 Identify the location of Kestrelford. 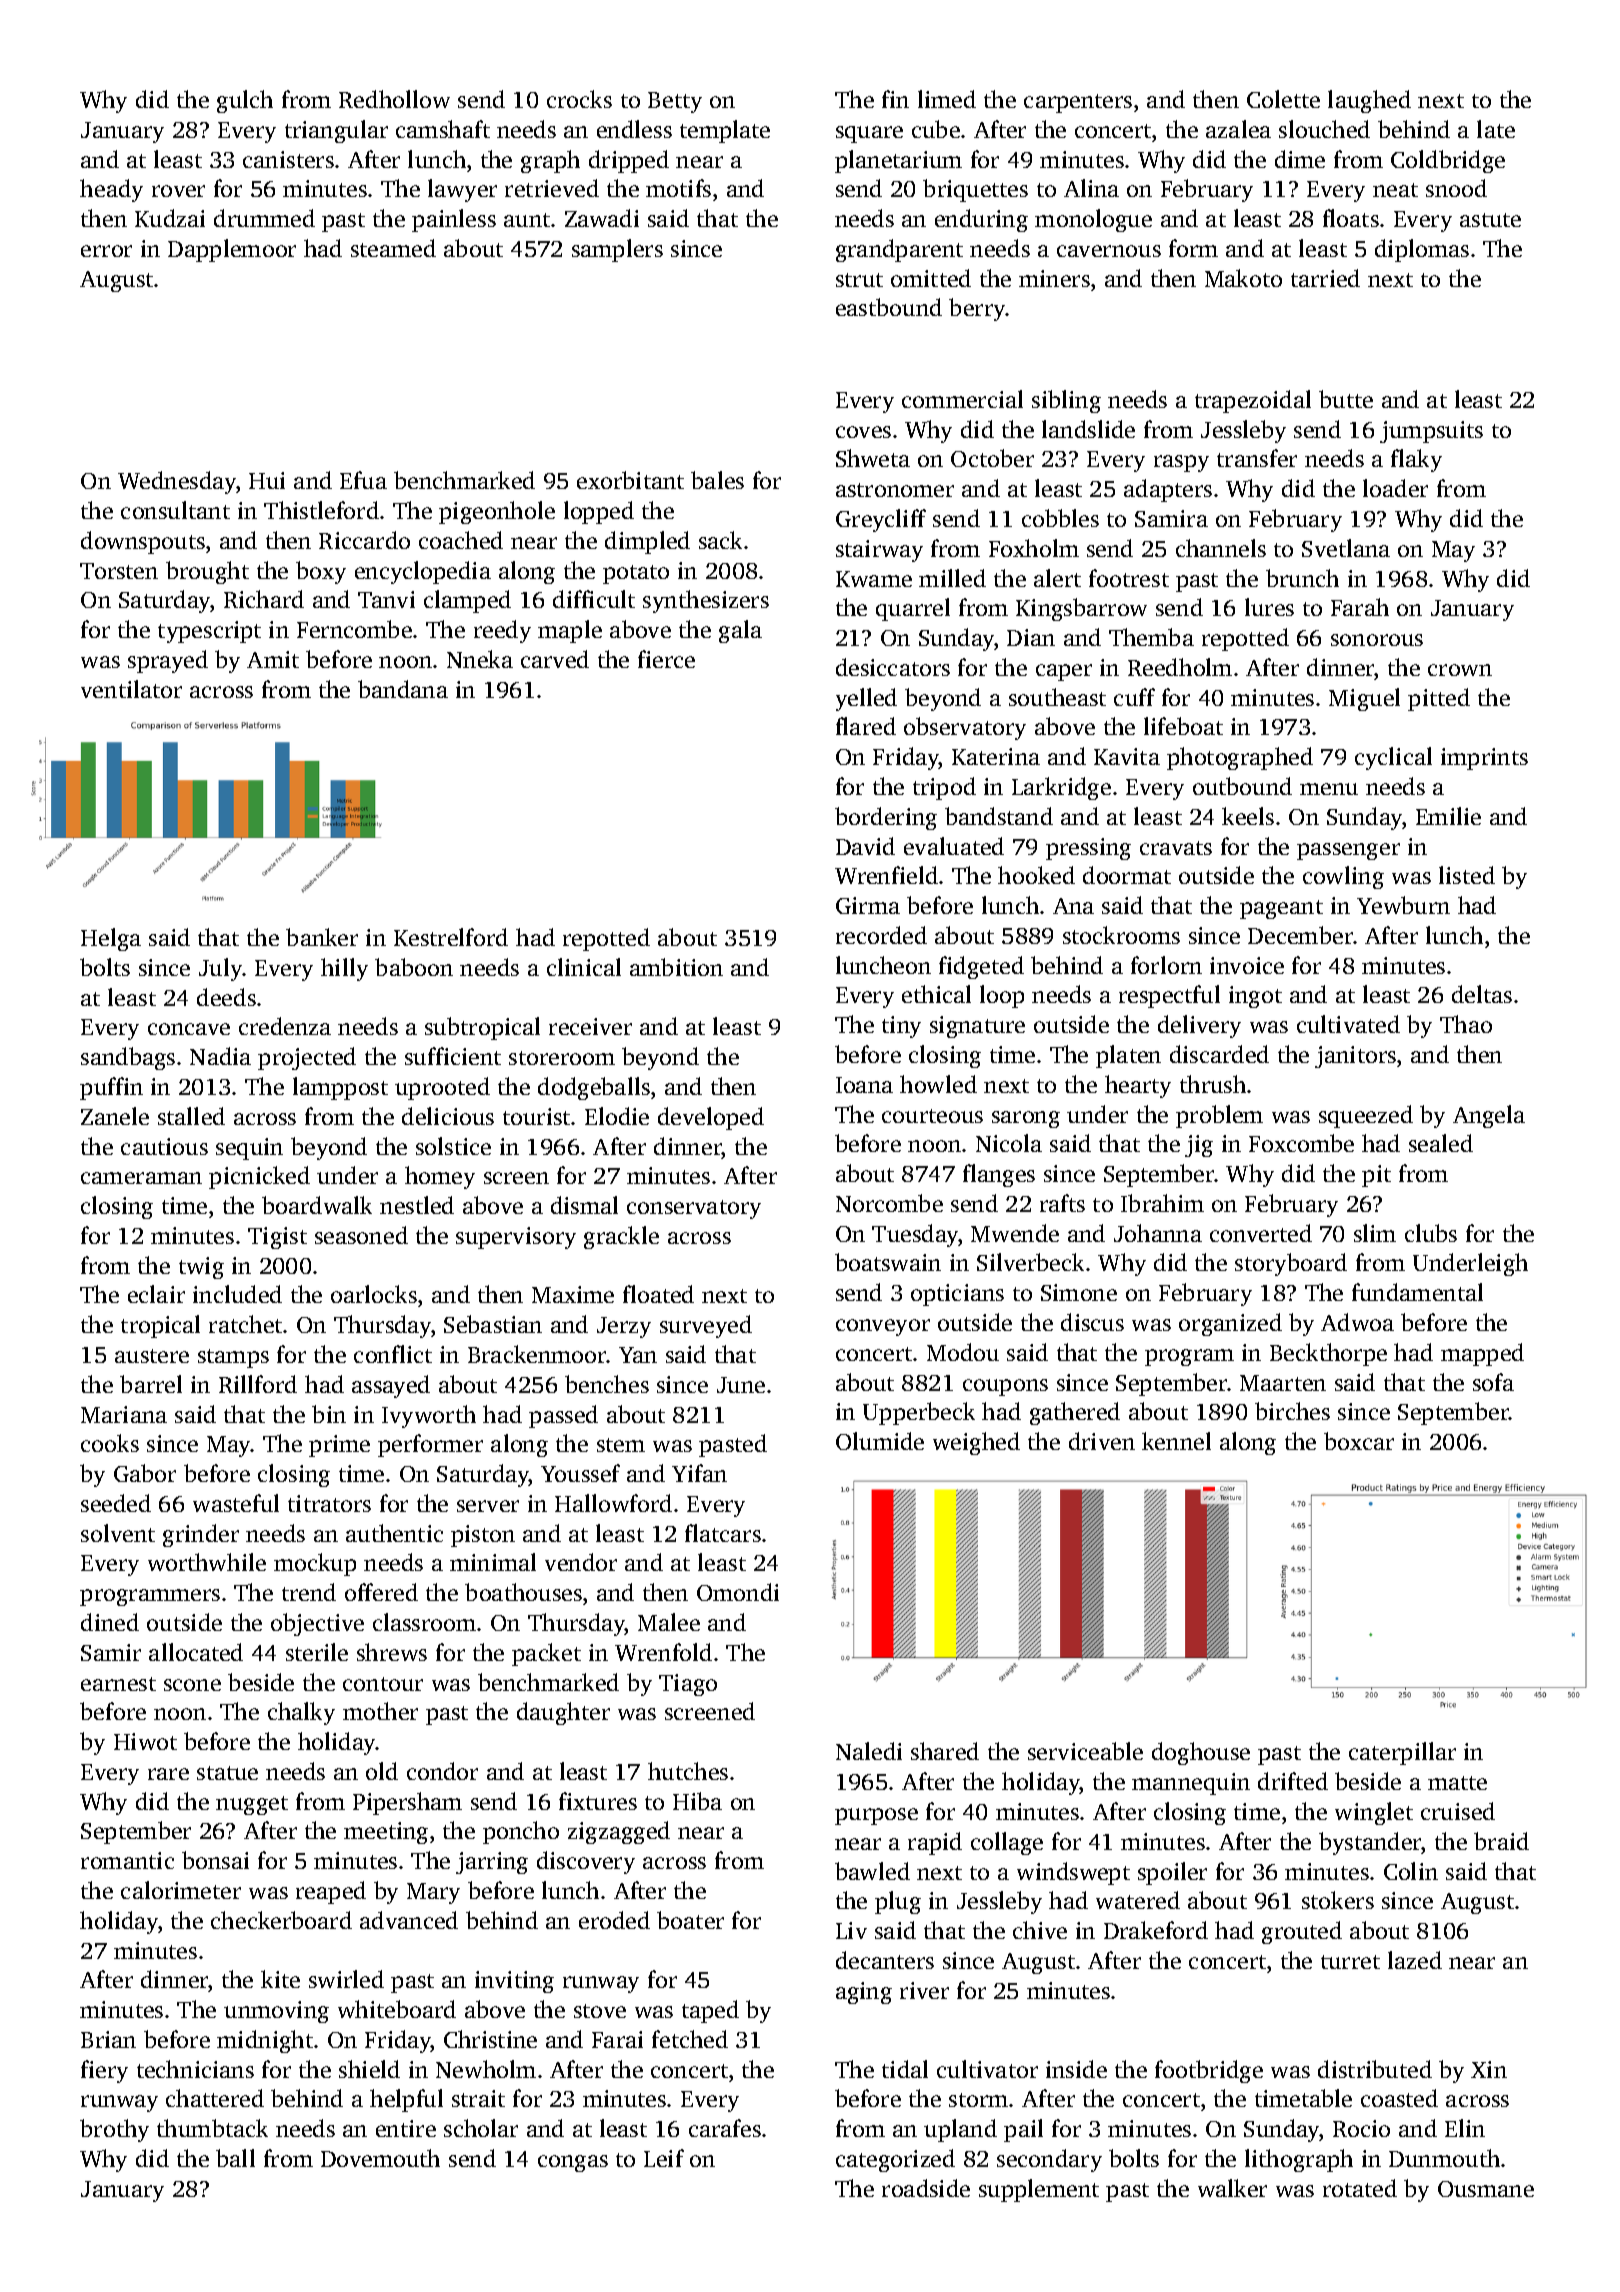
(451, 937).
